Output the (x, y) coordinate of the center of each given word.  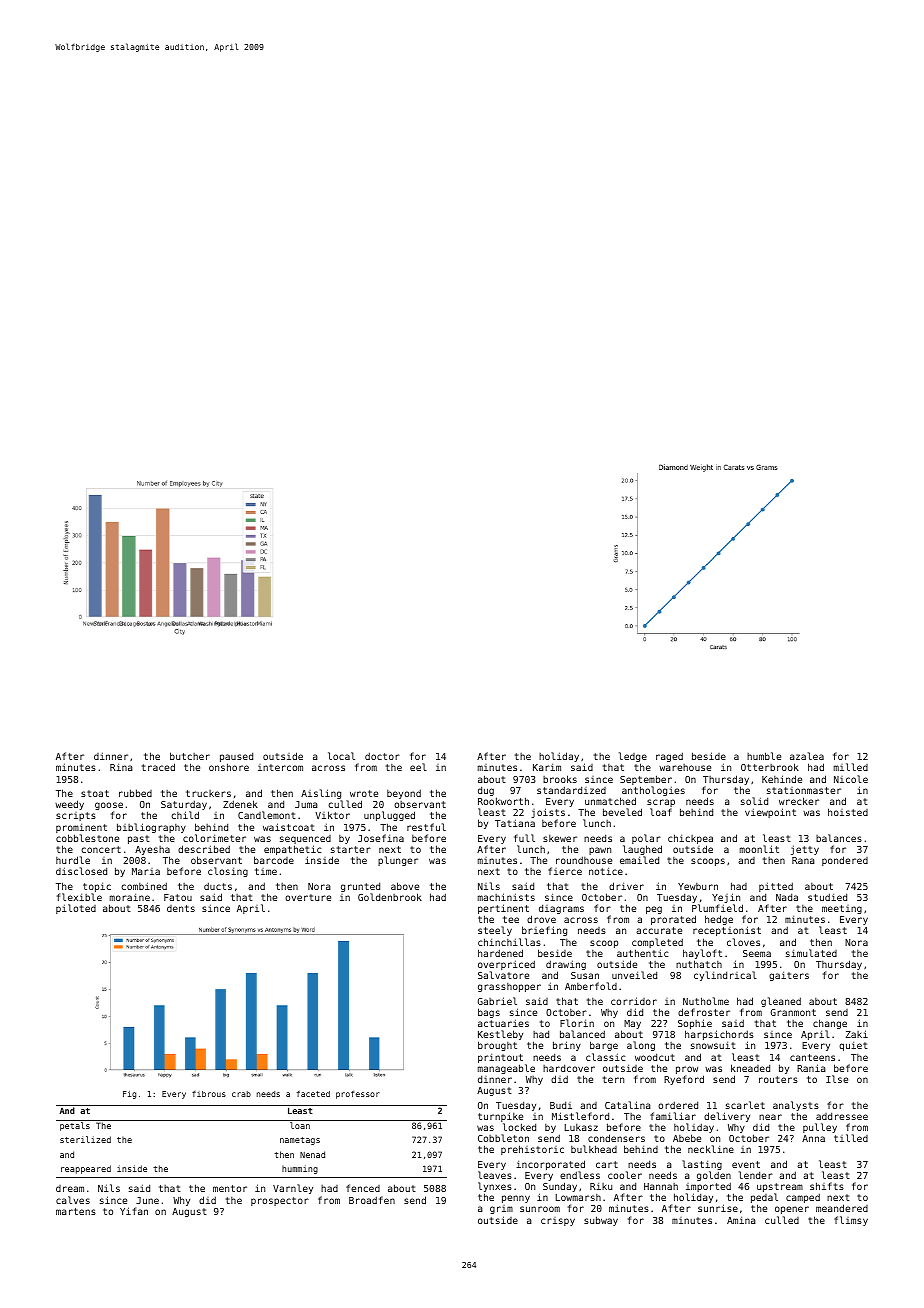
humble (764, 756)
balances (839, 838)
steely (495, 931)
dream (70, 1188)
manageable (506, 1069)
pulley (820, 1128)
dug (486, 791)
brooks (560, 779)
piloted (76, 909)
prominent (81, 828)
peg (654, 910)
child (185, 815)
